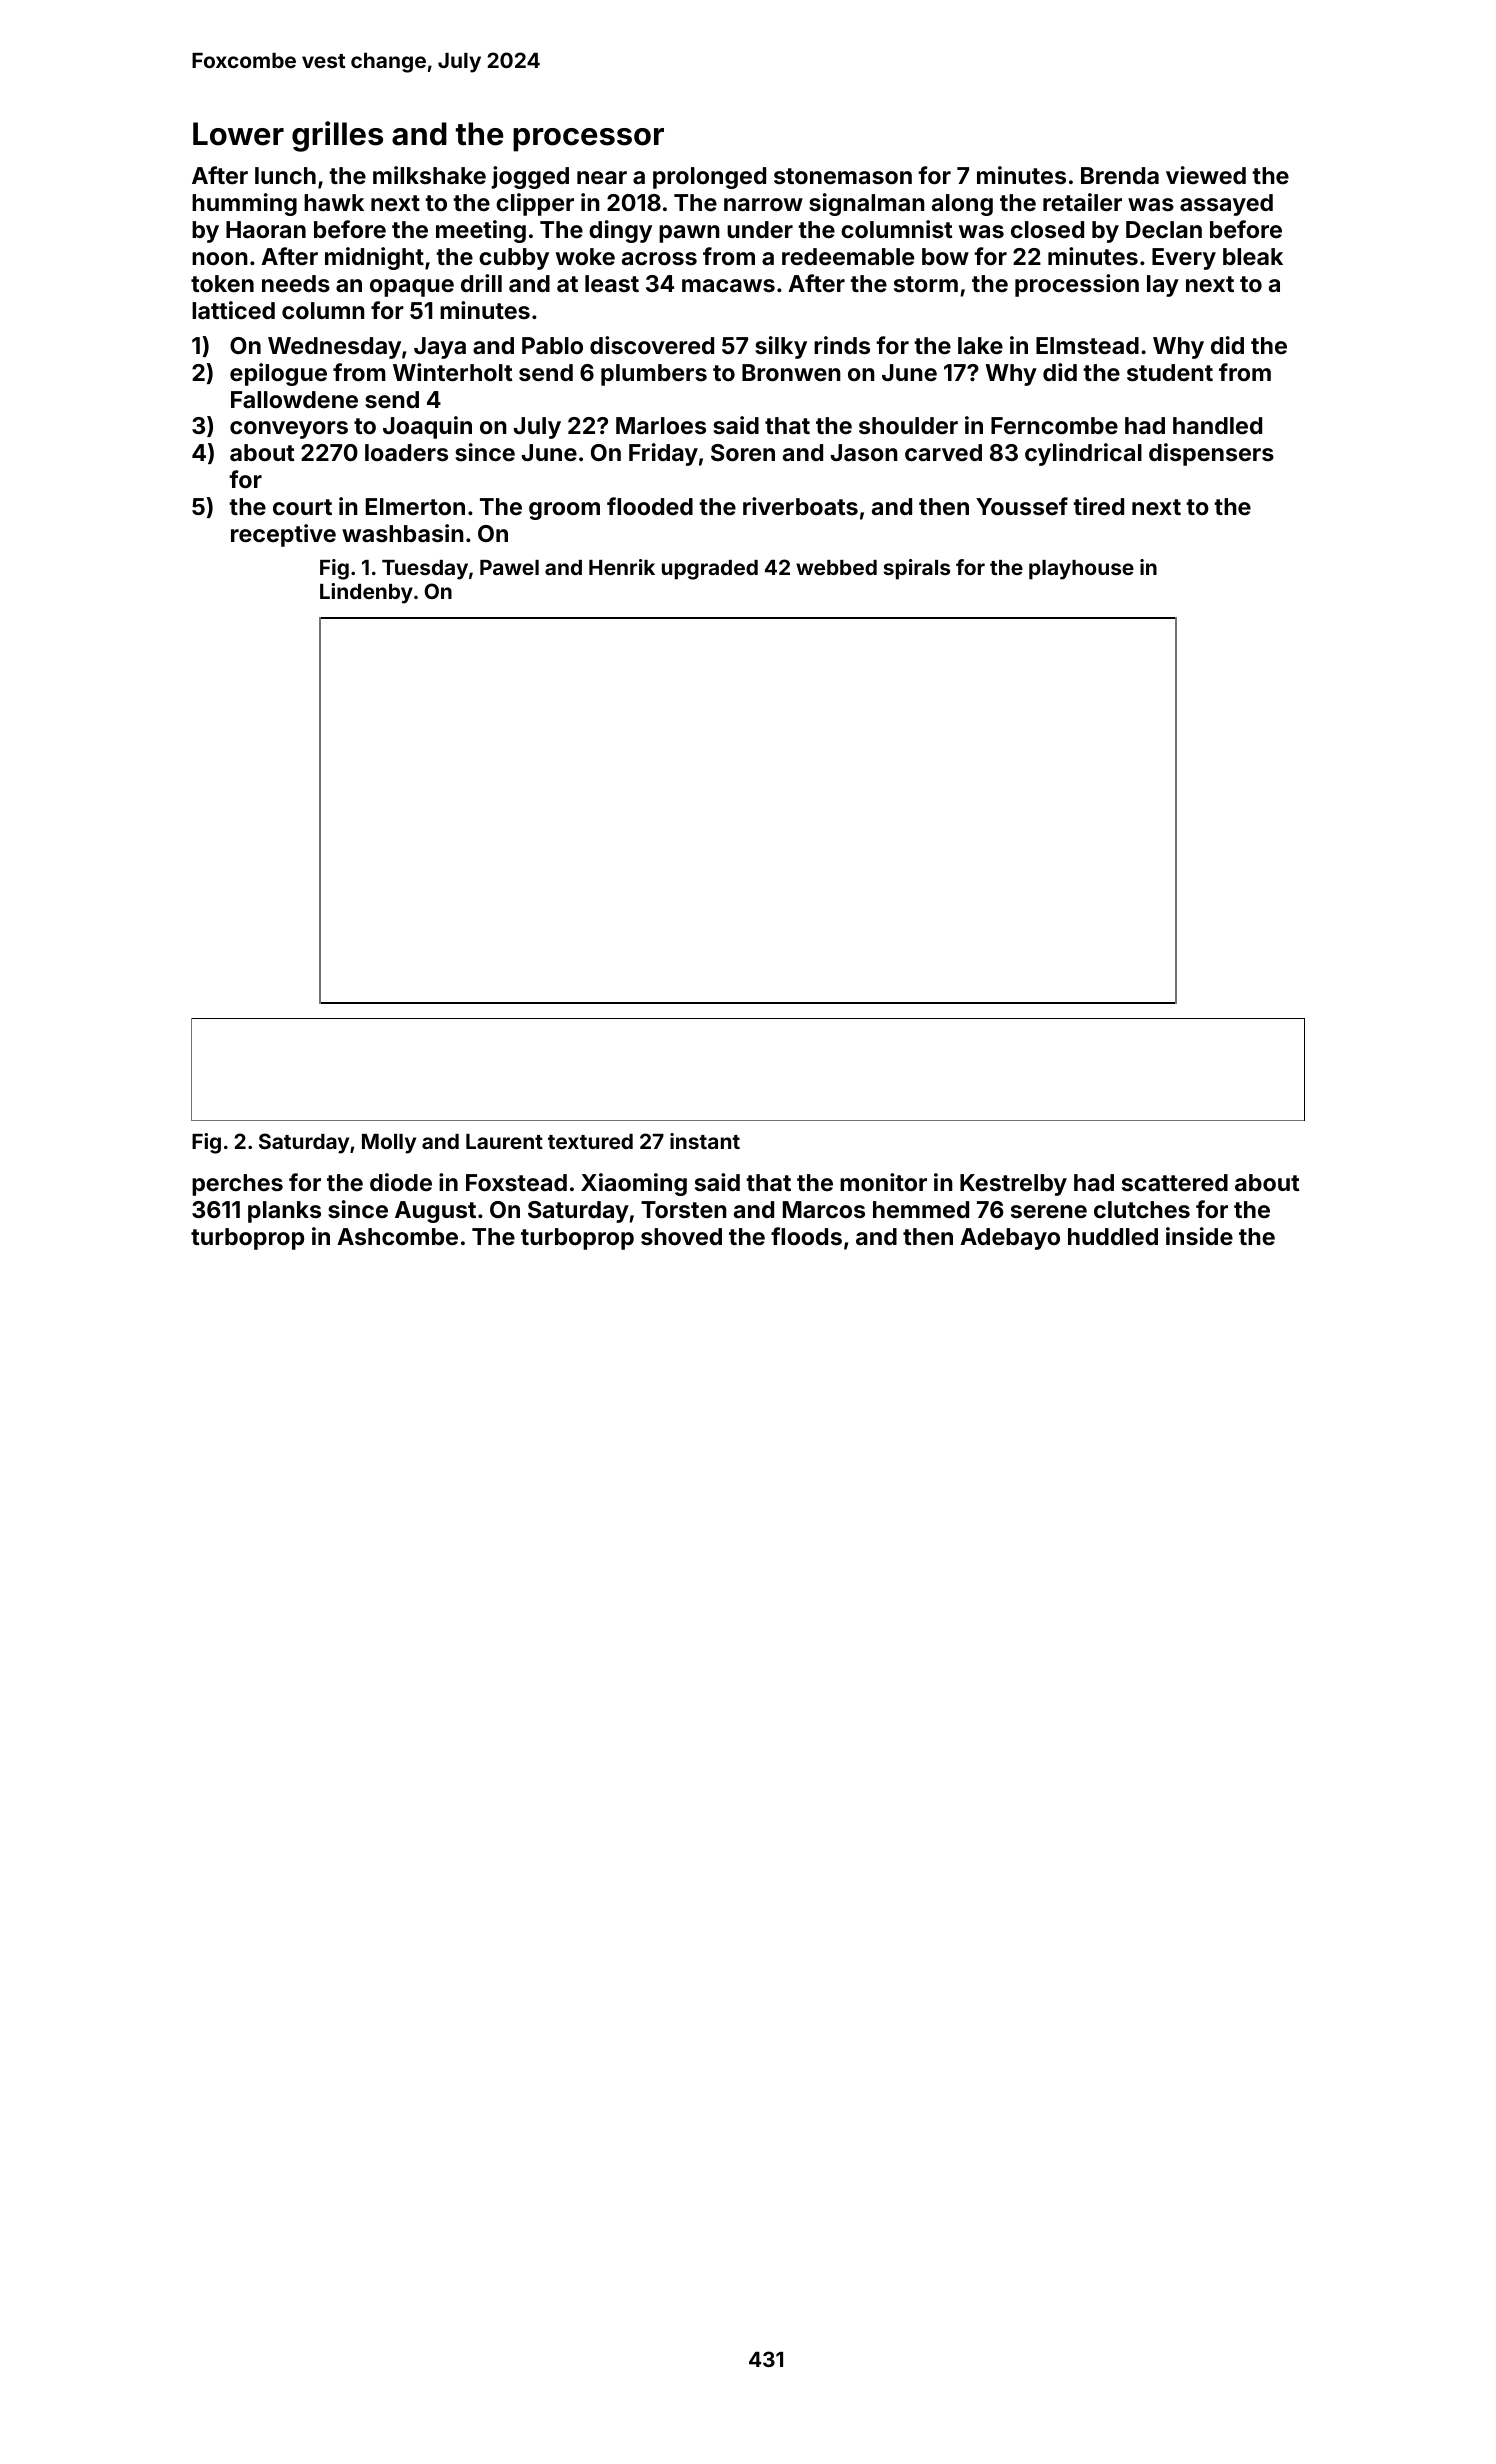  Describe the element at coordinates (710, 570) in the page. I see `upgraded` at that location.
